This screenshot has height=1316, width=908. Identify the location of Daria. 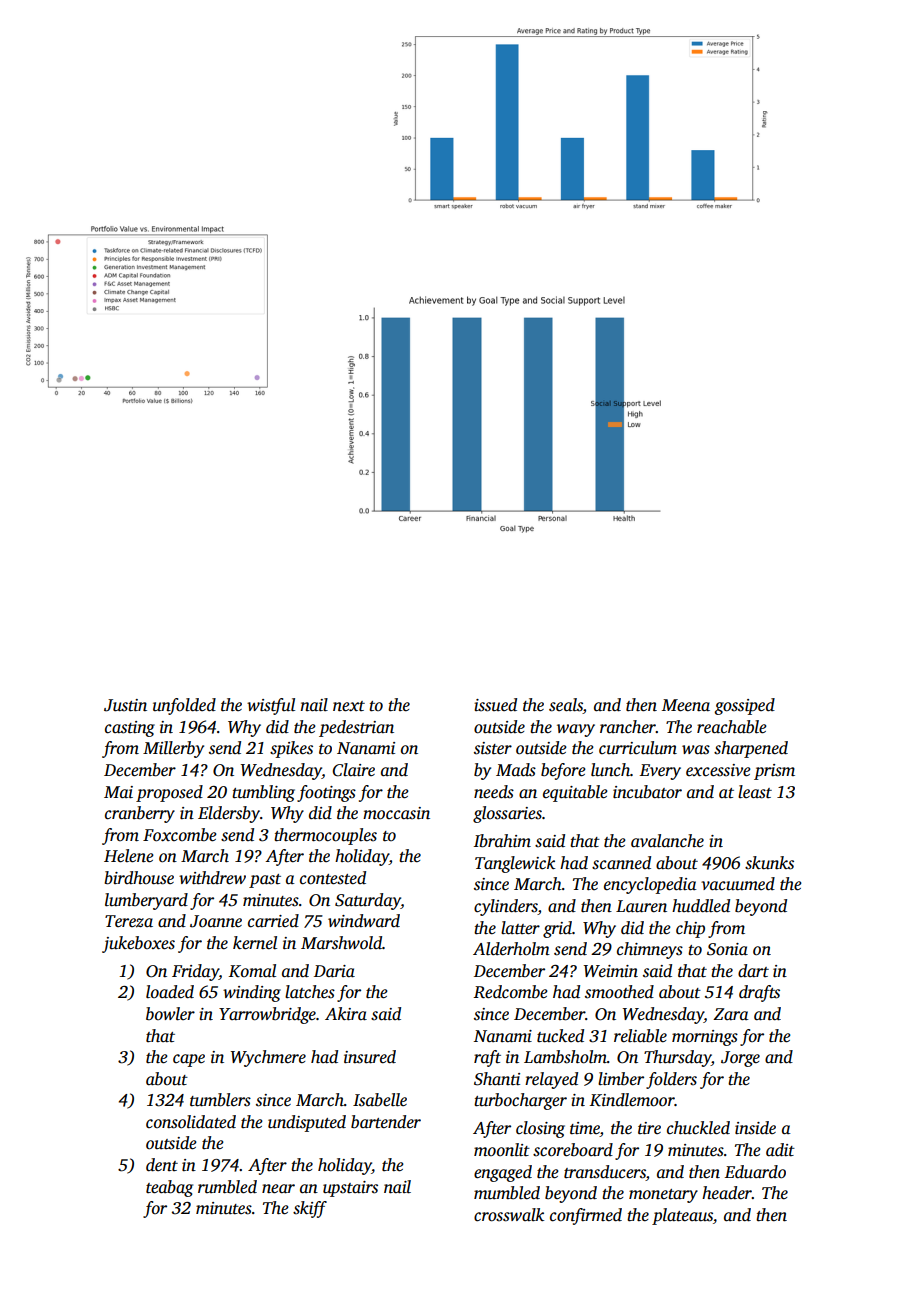
(334, 971).
